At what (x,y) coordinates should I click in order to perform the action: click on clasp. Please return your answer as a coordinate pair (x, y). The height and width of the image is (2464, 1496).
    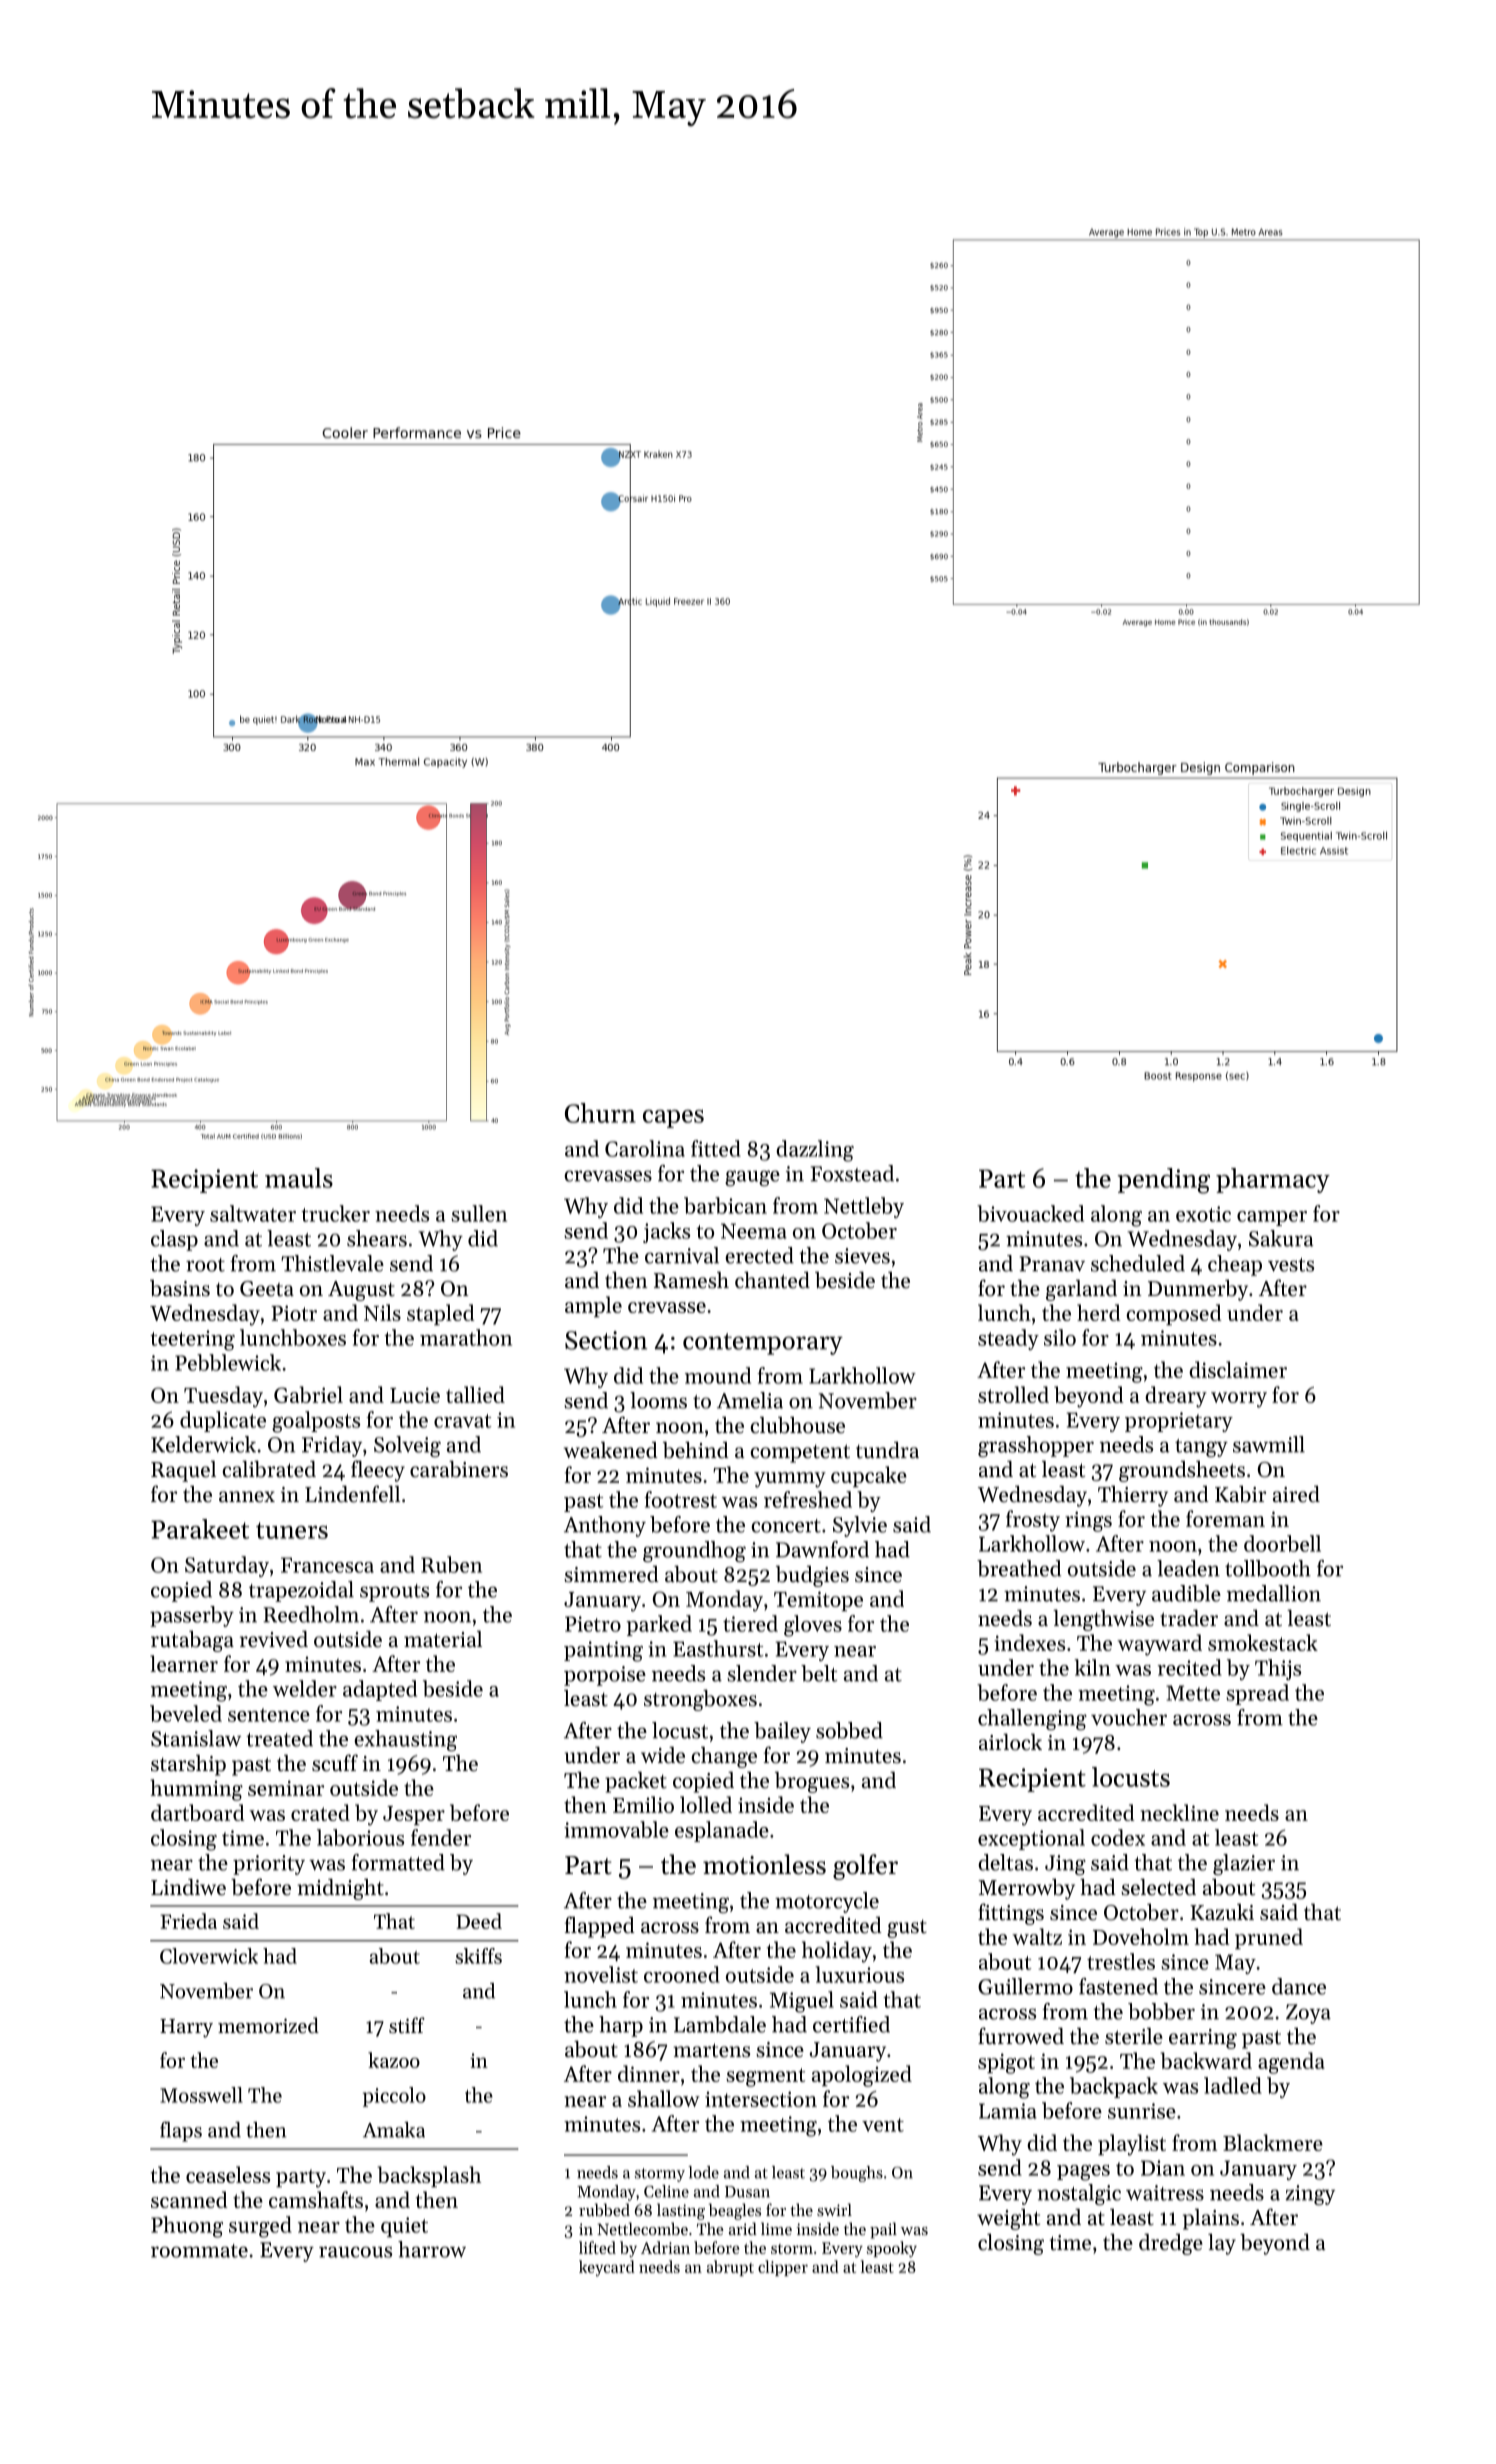
    Looking at the image, I should click on (174, 1240).
